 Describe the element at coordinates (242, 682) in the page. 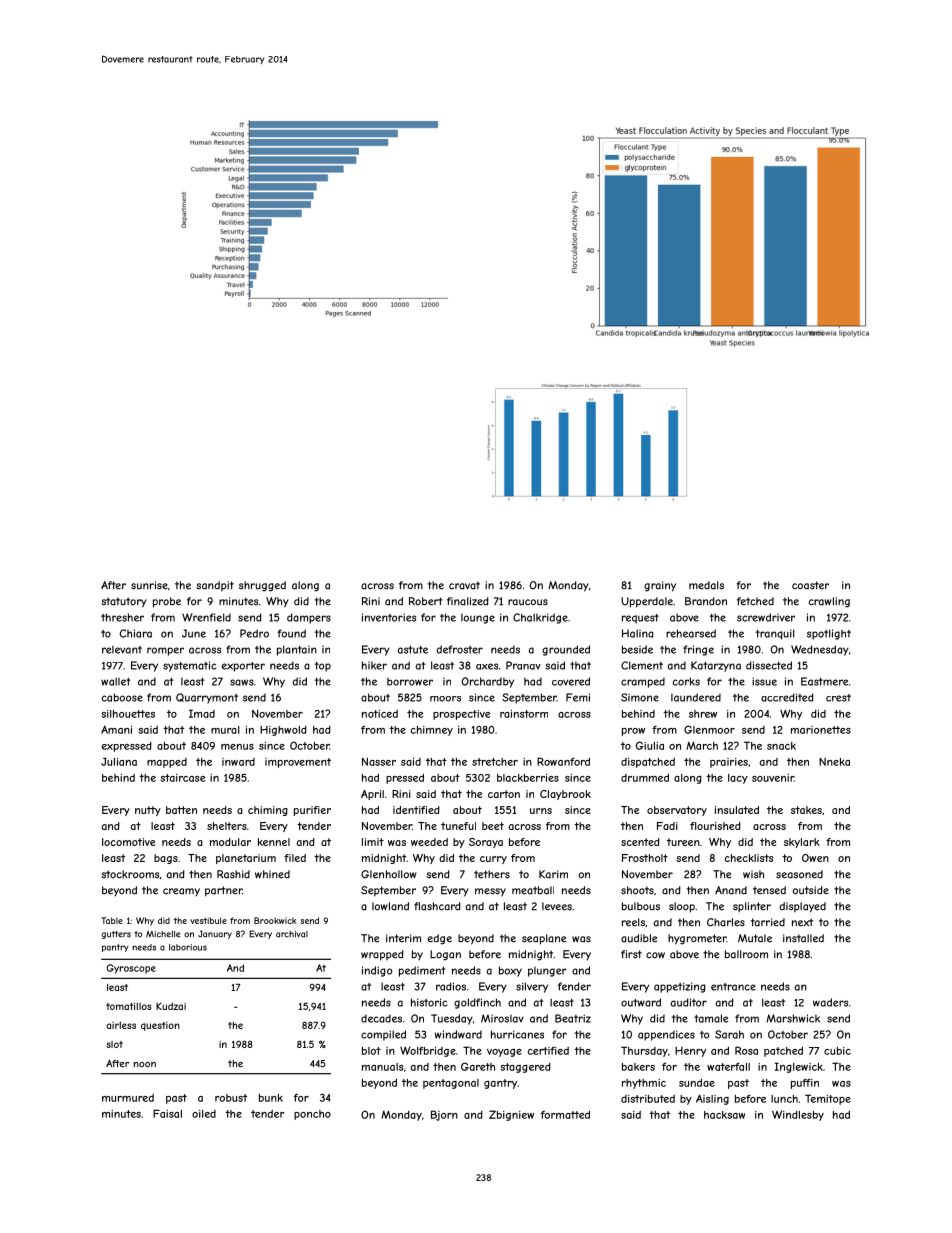

I see `saws` at that location.
